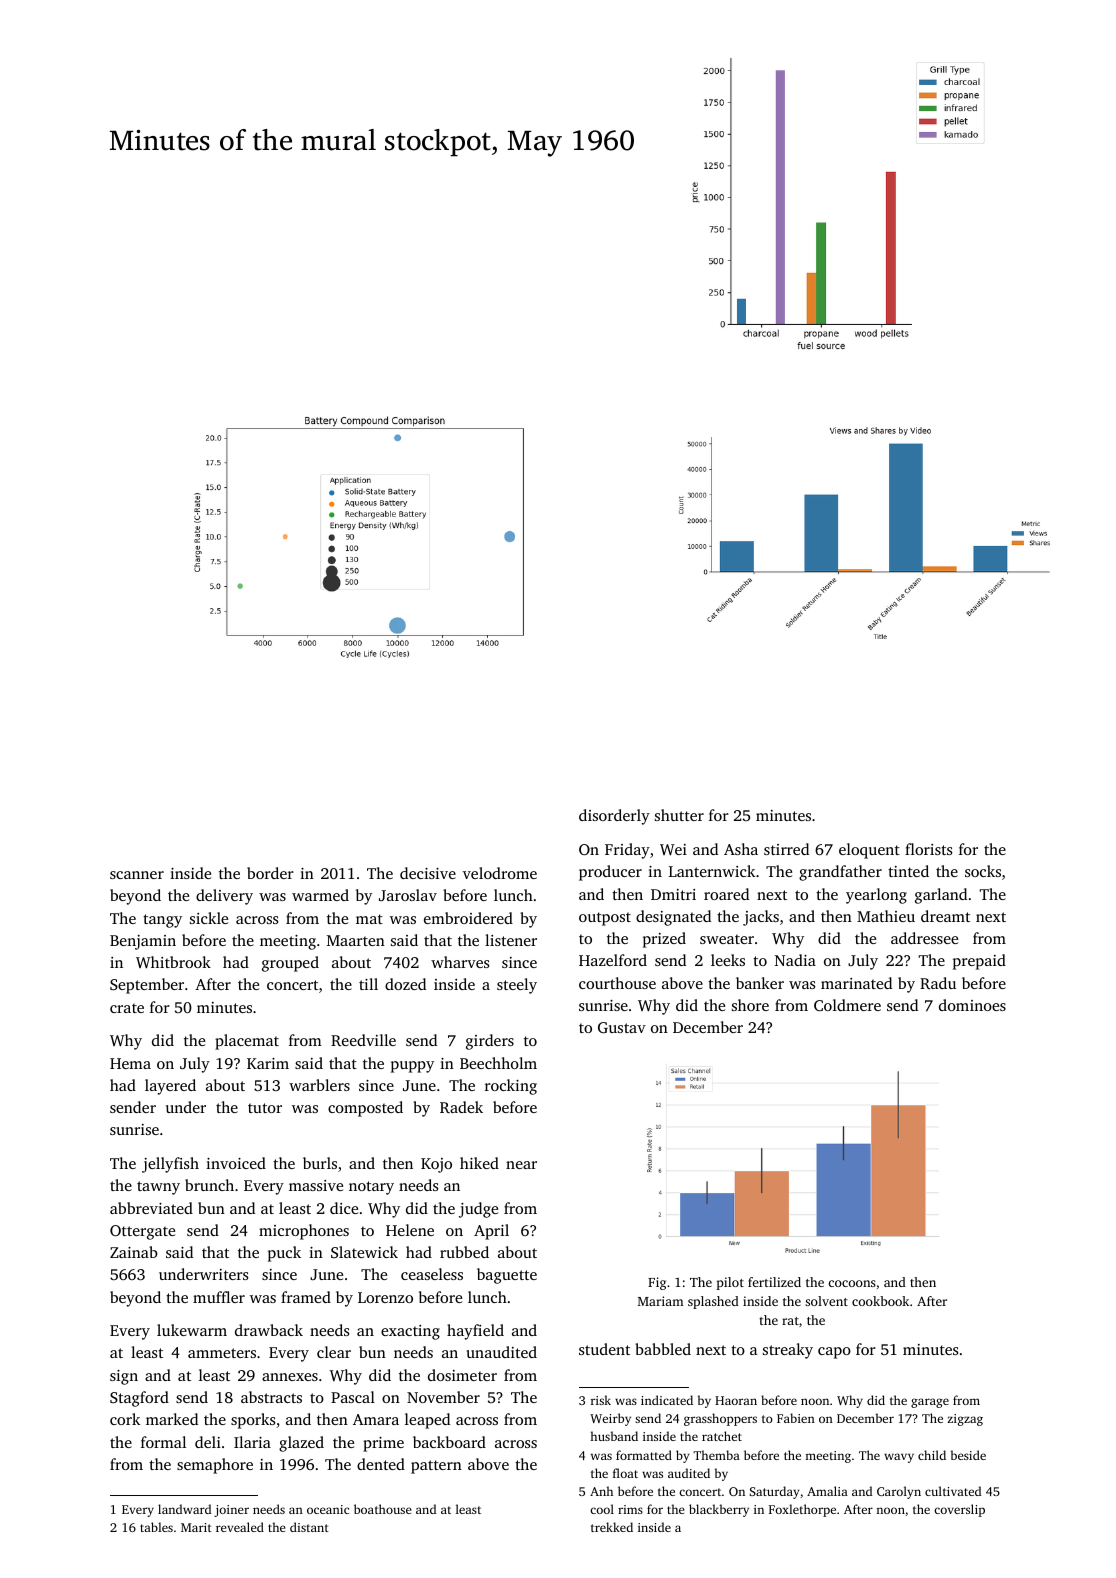 This image has height=1578, width=1116. Describe the element at coordinates (215, 1466) in the image. I see `semaphore` at that location.
